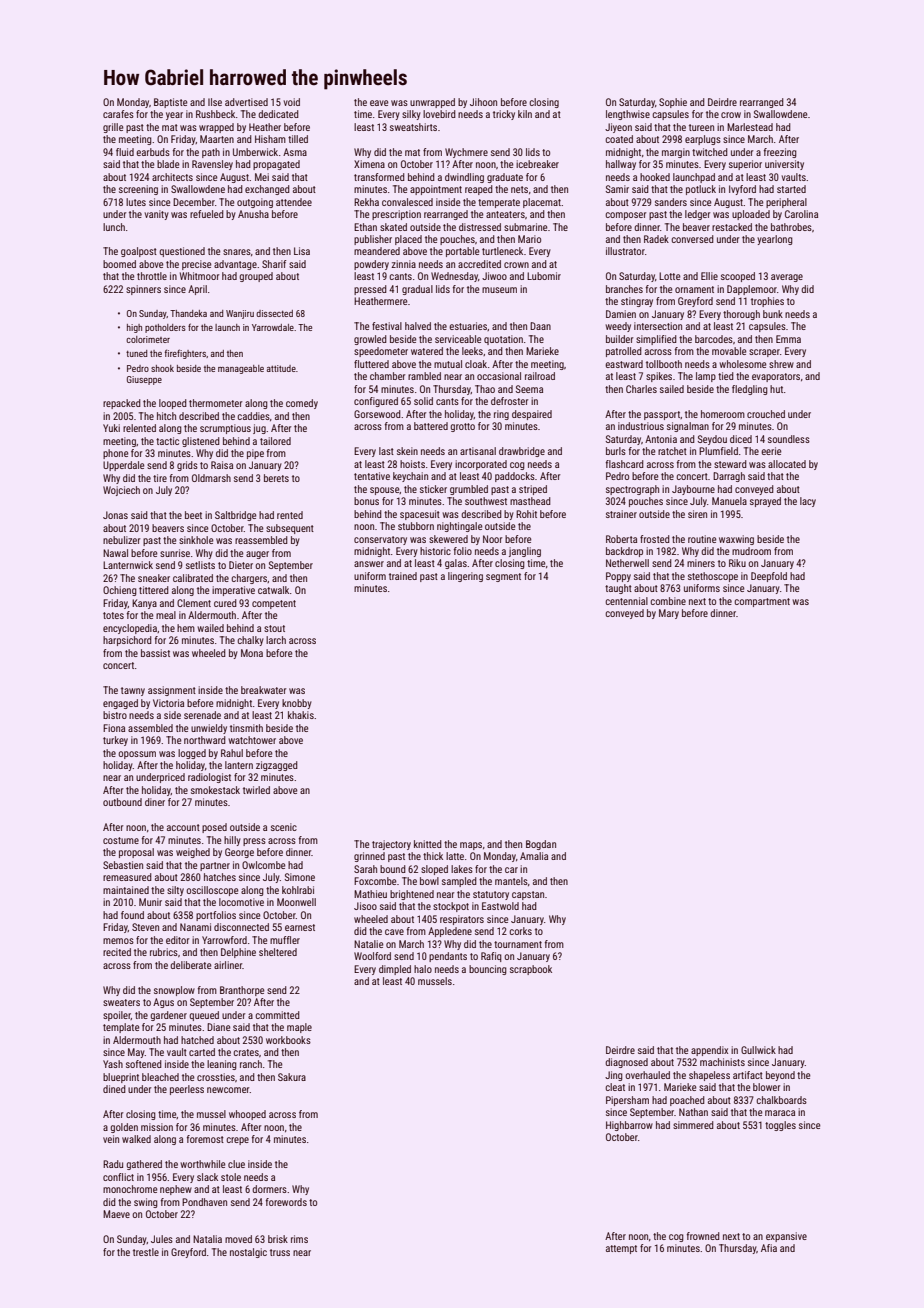 This screenshot has width=924, height=1308. What do you see at coordinates (286, 1202) in the screenshot?
I see `forewords` at bounding box center [286, 1202].
